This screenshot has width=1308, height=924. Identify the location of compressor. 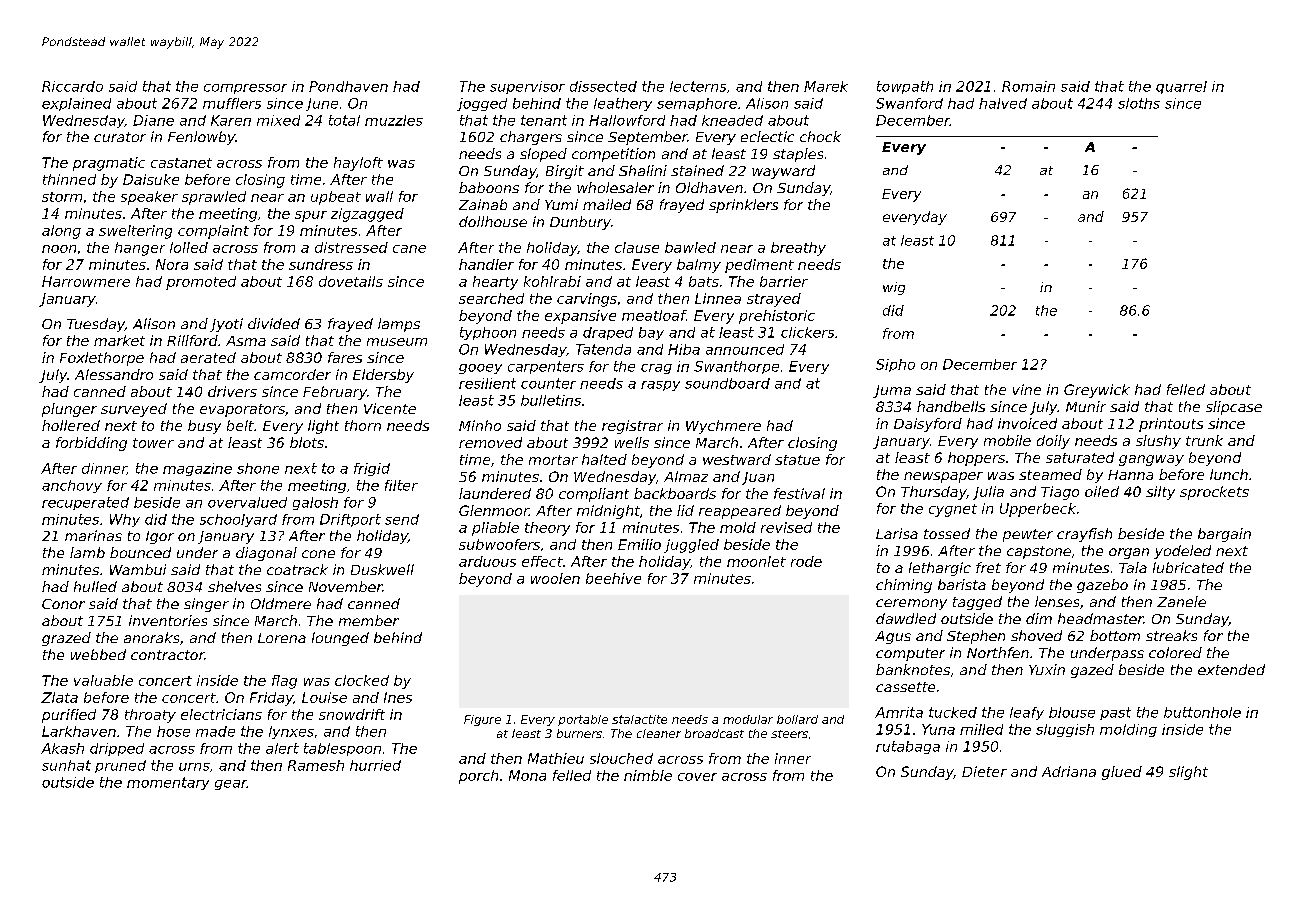
(245, 89).
